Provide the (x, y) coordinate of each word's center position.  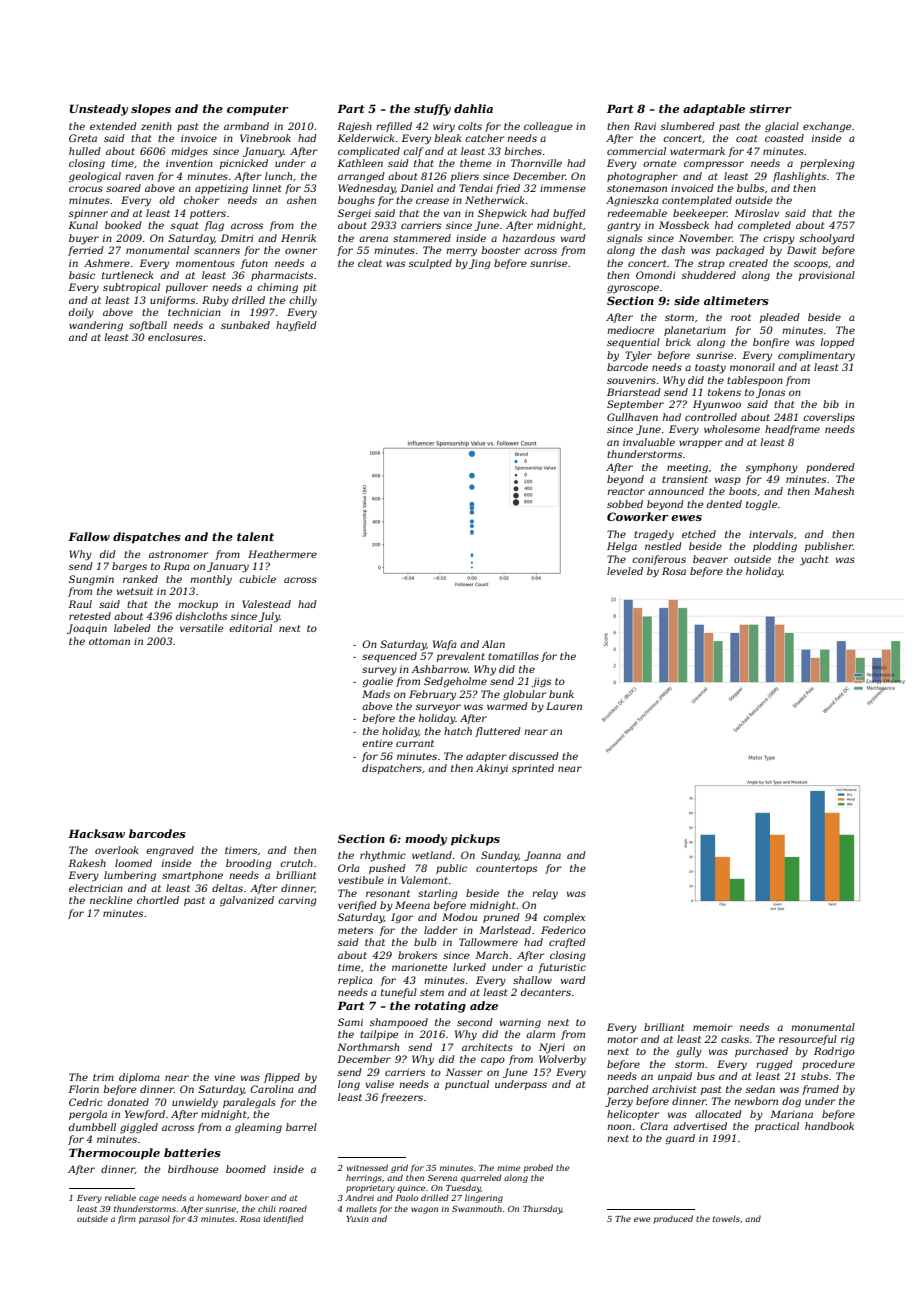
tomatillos (513, 656)
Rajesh (354, 127)
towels (726, 1218)
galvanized (247, 901)
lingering (484, 1198)
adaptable (714, 110)
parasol (154, 1219)
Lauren (564, 706)
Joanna (542, 856)
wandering (96, 326)
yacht (814, 560)
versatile (201, 628)
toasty (710, 369)
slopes (151, 110)
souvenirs (631, 380)
